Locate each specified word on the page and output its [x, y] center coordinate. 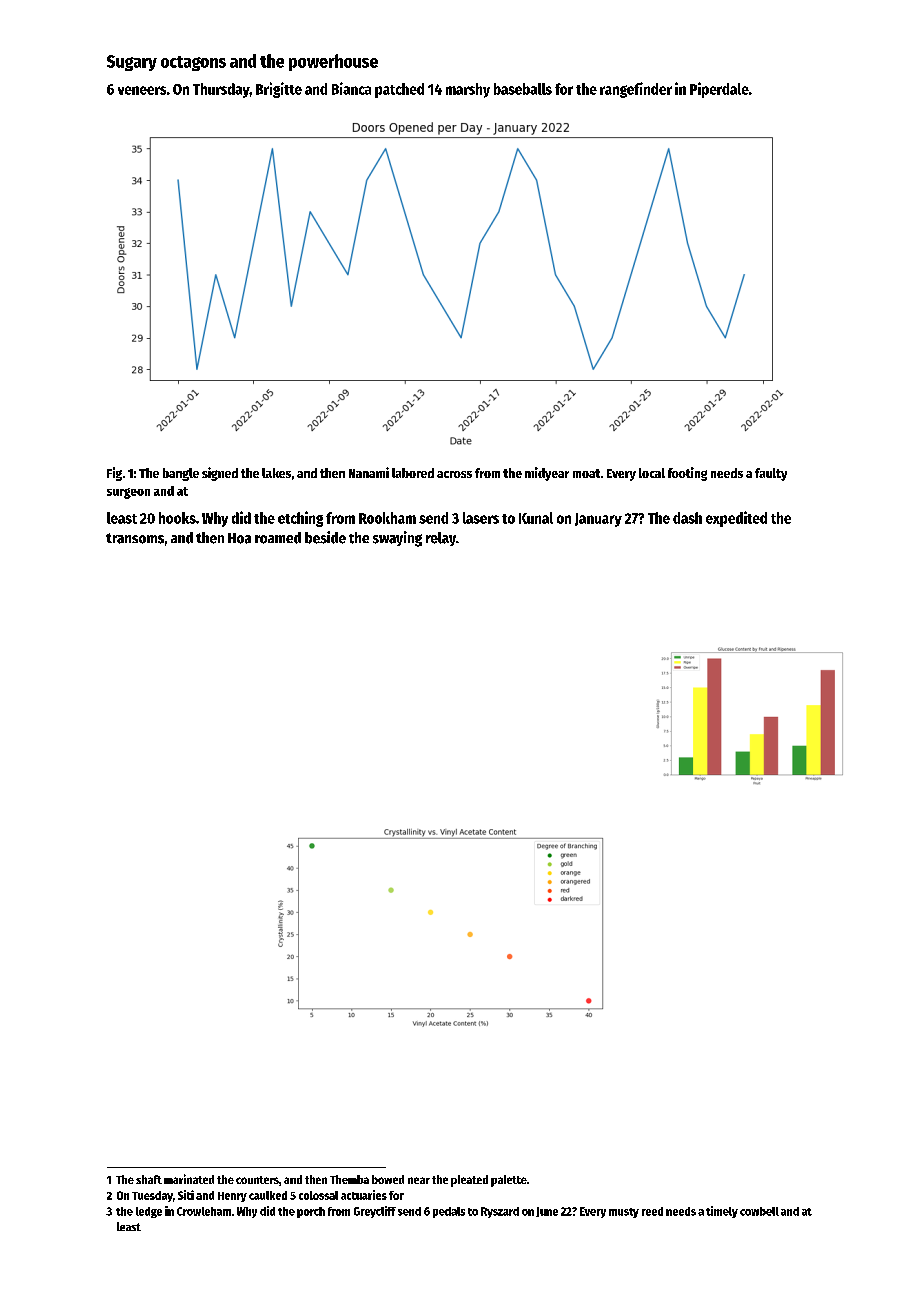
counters [257, 1180]
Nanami [369, 472]
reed [652, 1211]
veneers [142, 90]
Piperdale [719, 90]
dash [687, 518]
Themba [349, 1179]
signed [220, 474]
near [419, 1180]
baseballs [523, 89]
